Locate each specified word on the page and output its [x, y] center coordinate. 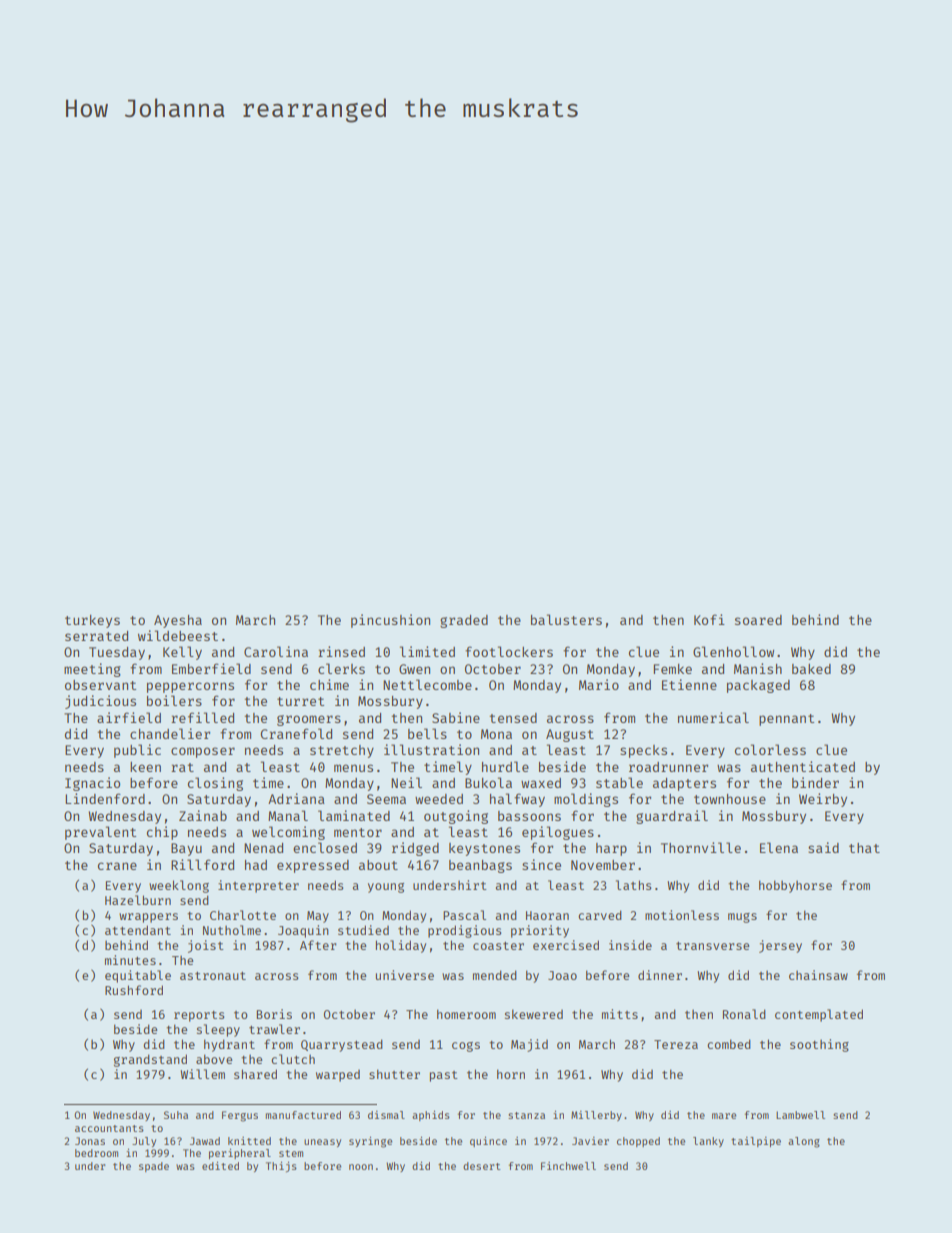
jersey [780, 946]
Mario [599, 684]
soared [758, 620]
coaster [498, 946]
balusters [566, 619]
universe [405, 975]
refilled [202, 717]
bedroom [96, 1153]
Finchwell [568, 1166]
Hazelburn [138, 900]
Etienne [689, 684]
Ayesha [178, 621]
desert [482, 1166]
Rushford [134, 990]
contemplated [819, 1015]
